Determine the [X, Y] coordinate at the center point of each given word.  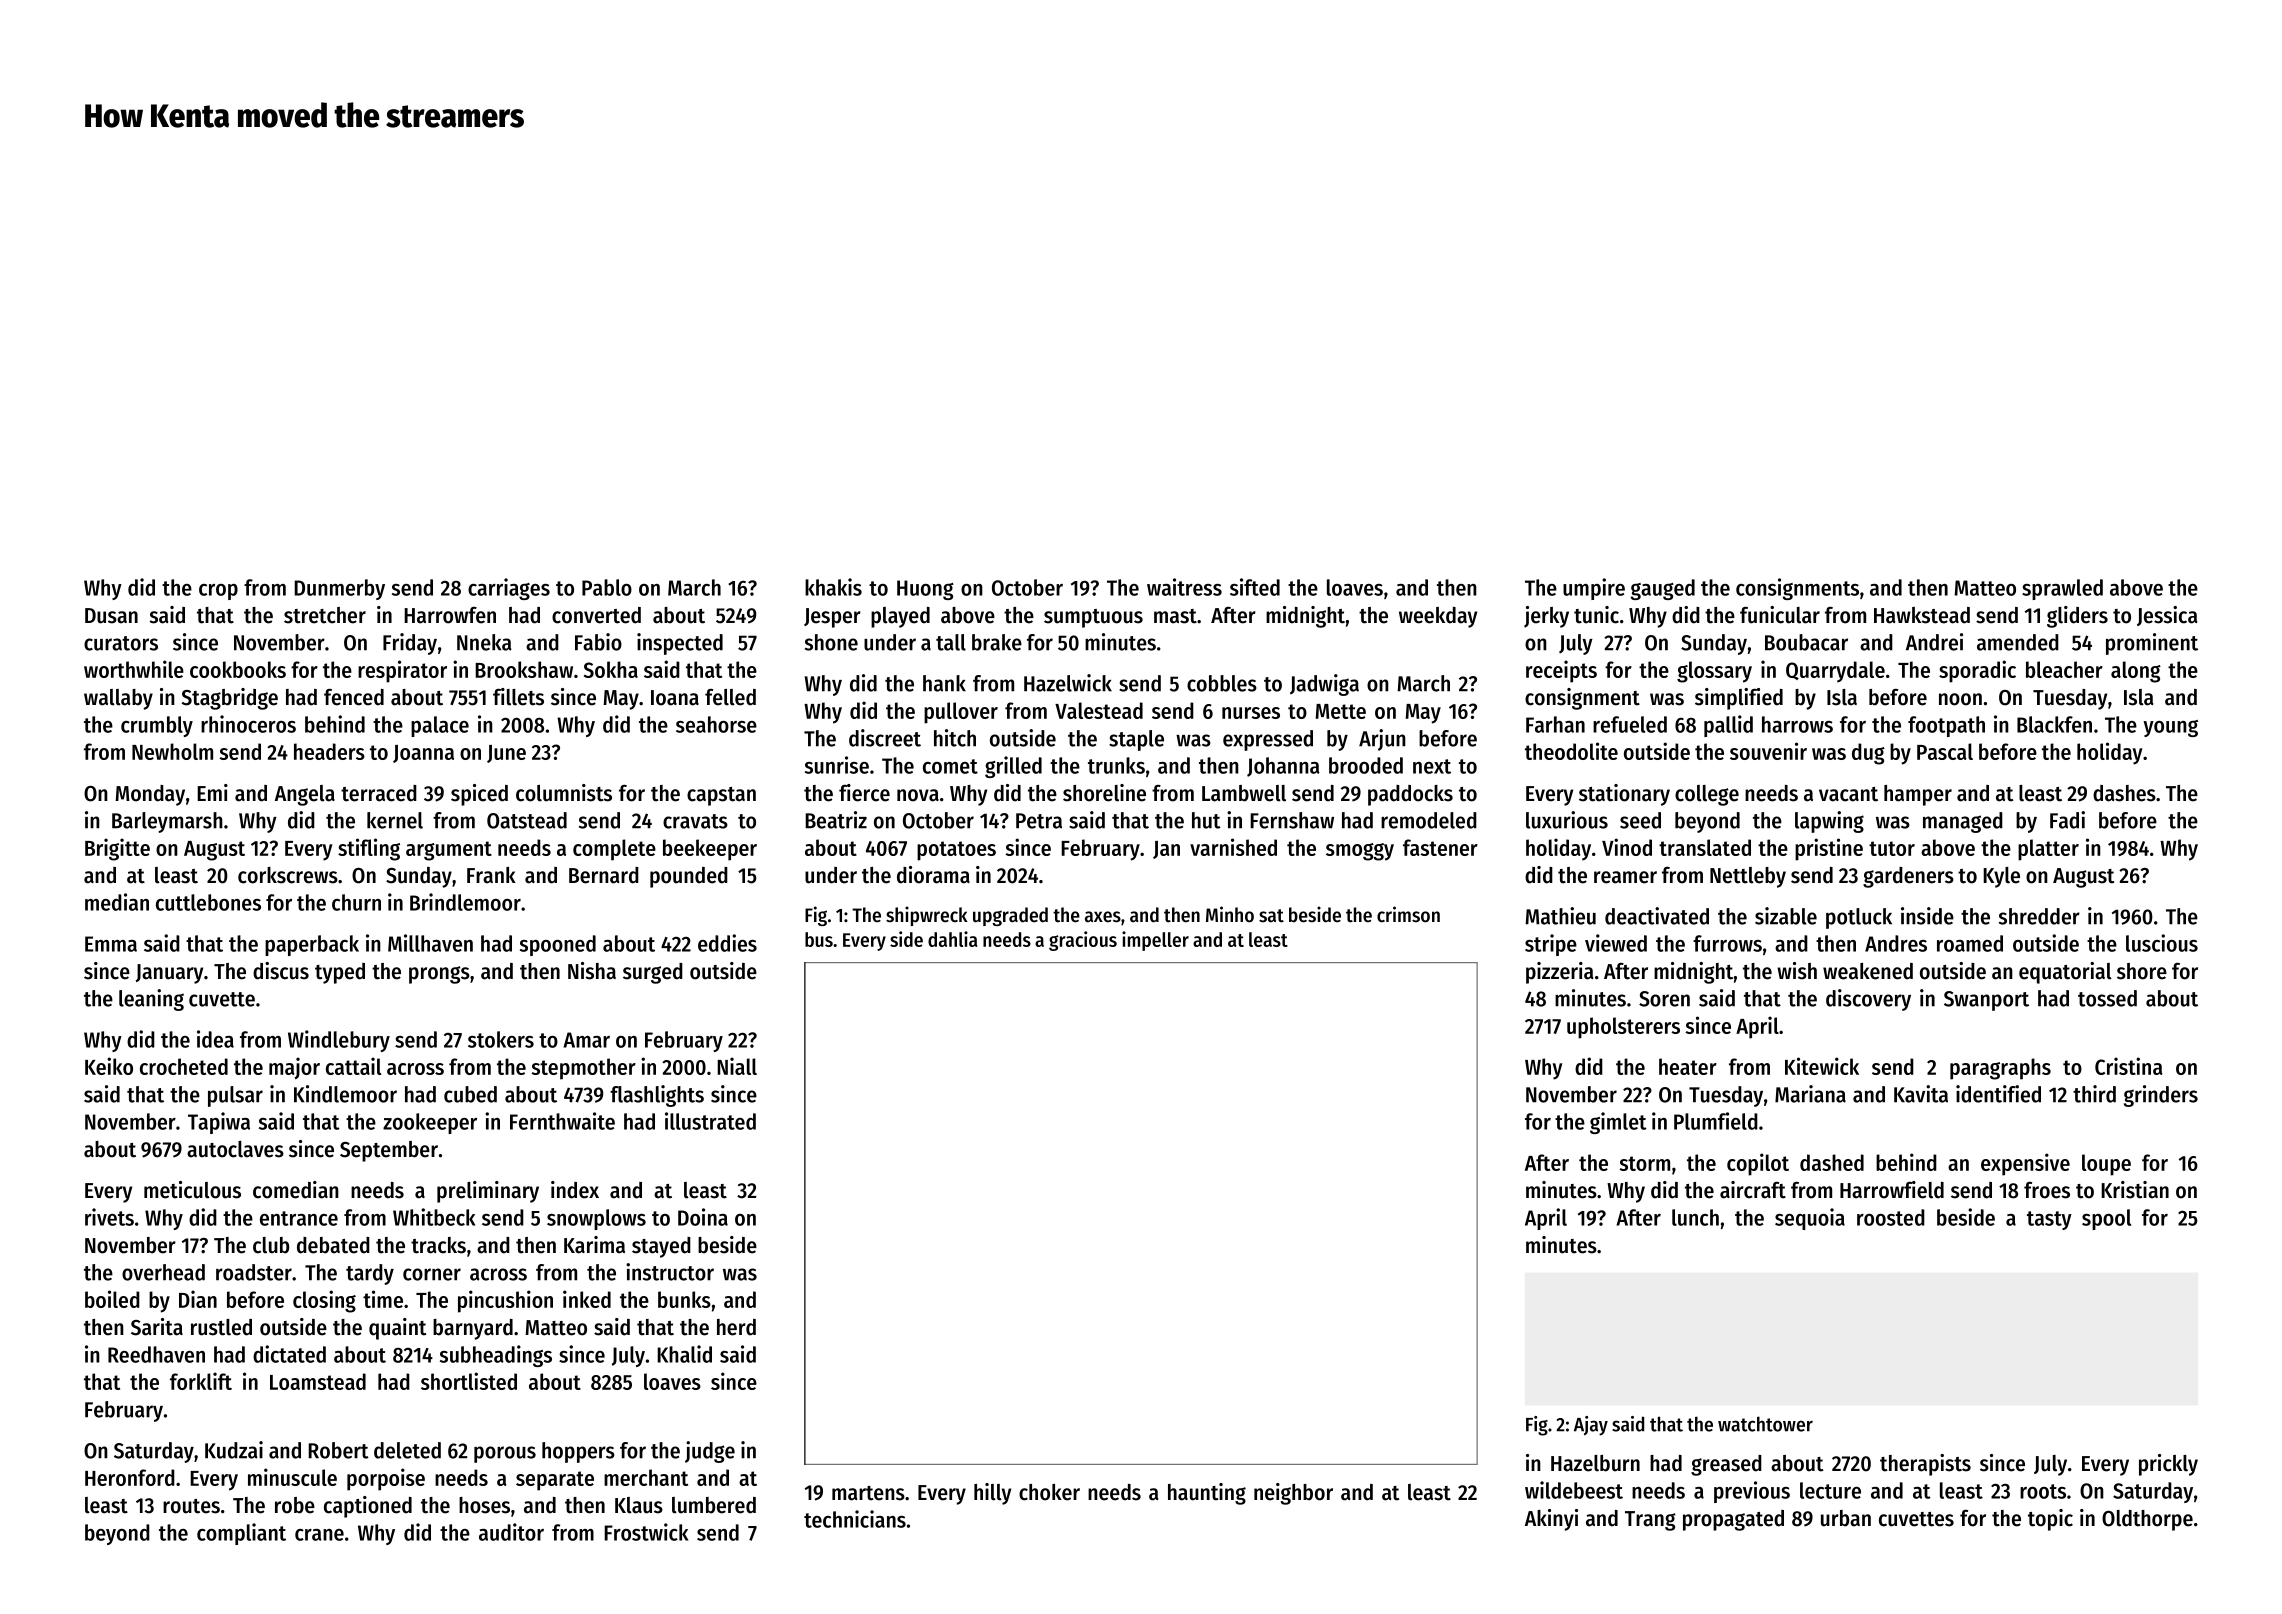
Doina [703, 1217]
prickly [2168, 1465]
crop [218, 592]
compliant [241, 1534]
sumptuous [1093, 618]
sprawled [2062, 589]
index [575, 1190]
